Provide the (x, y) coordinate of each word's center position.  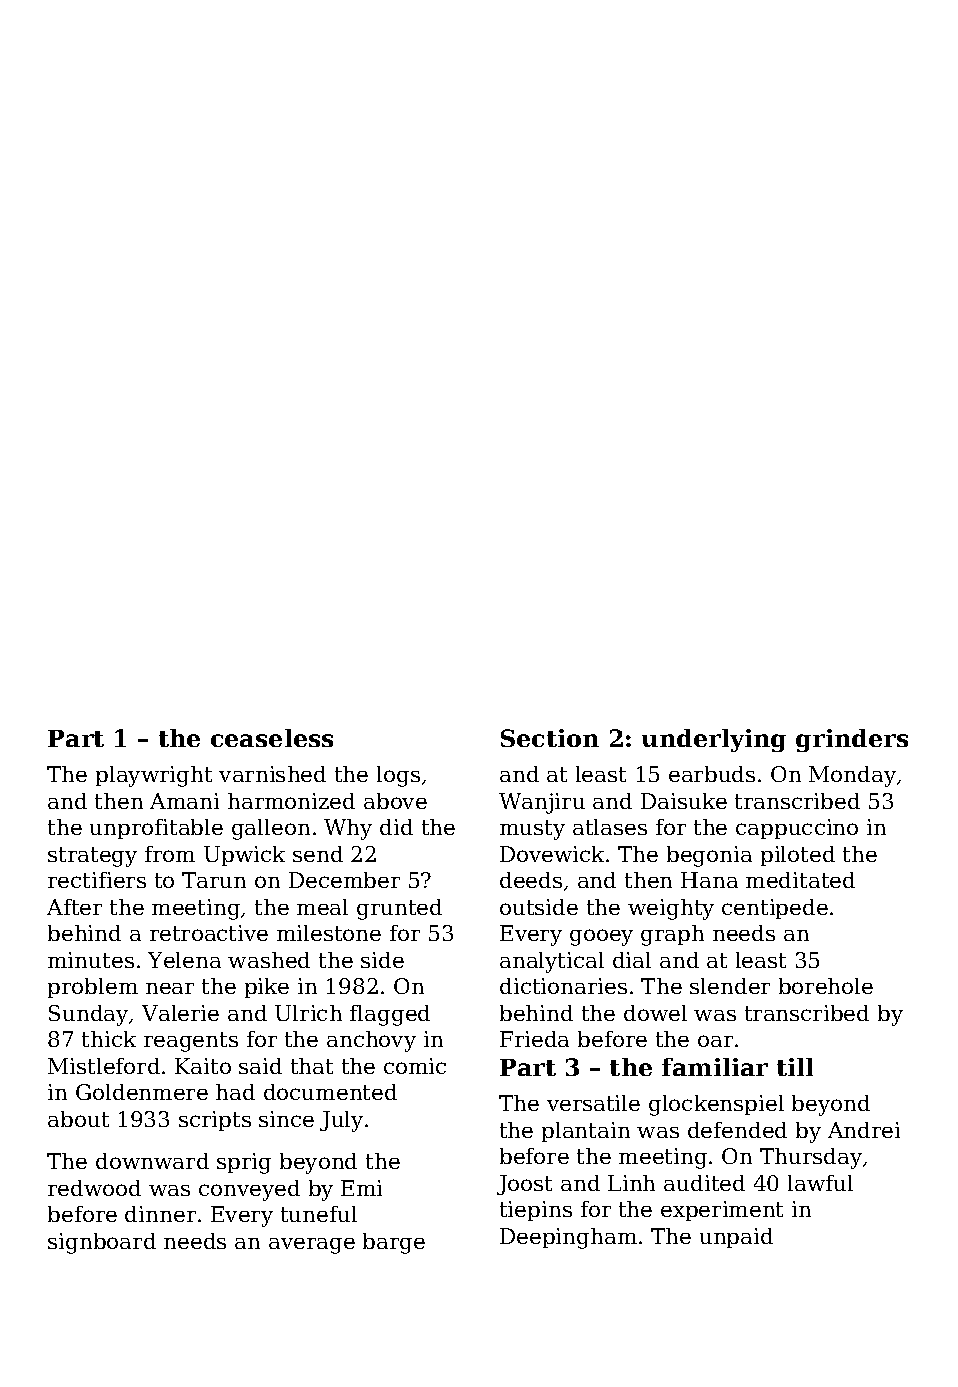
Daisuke (684, 801)
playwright (154, 776)
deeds (531, 880)
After (74, 907)
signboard (102, 1243)
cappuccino (797, 829)
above (395, 801)
